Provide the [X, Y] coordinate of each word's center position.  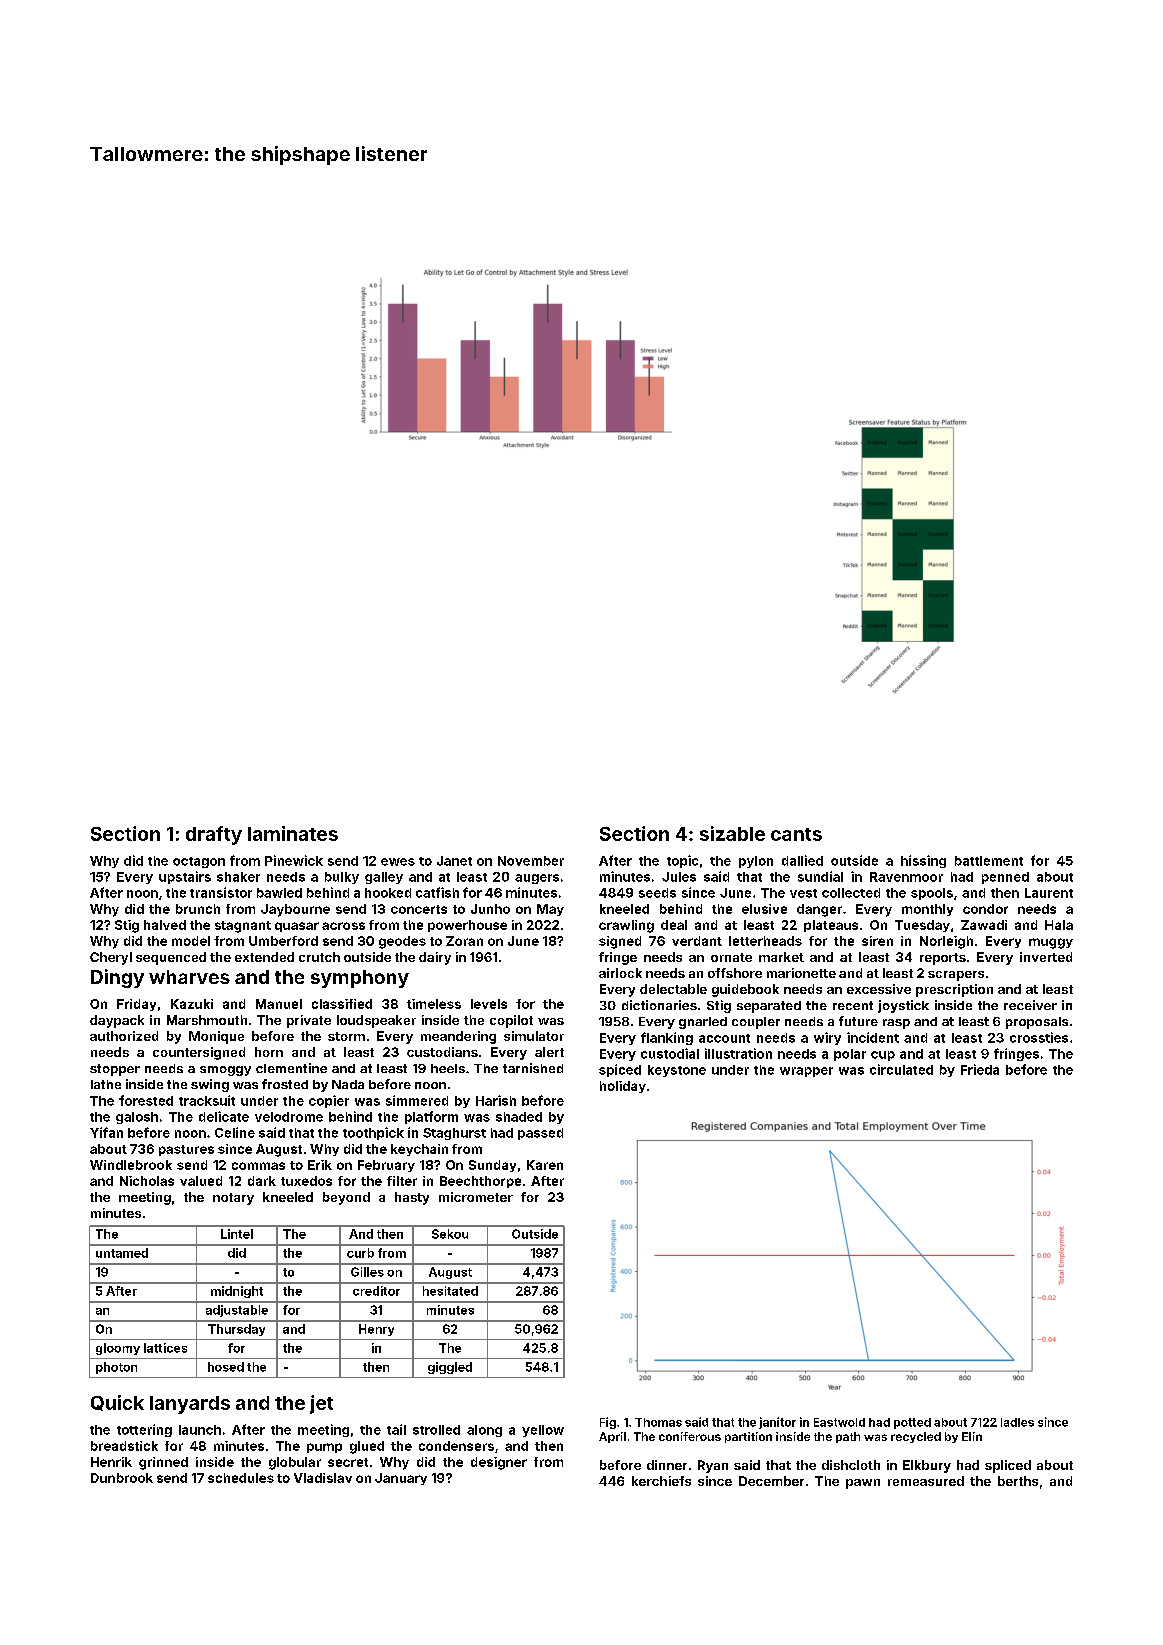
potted [912, 1423]
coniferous [690, 1436]
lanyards [190, 1405]
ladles [1017, 1422]
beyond [346, 1198]
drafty [214, 835]
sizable [732, 833]
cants [796, 834]
